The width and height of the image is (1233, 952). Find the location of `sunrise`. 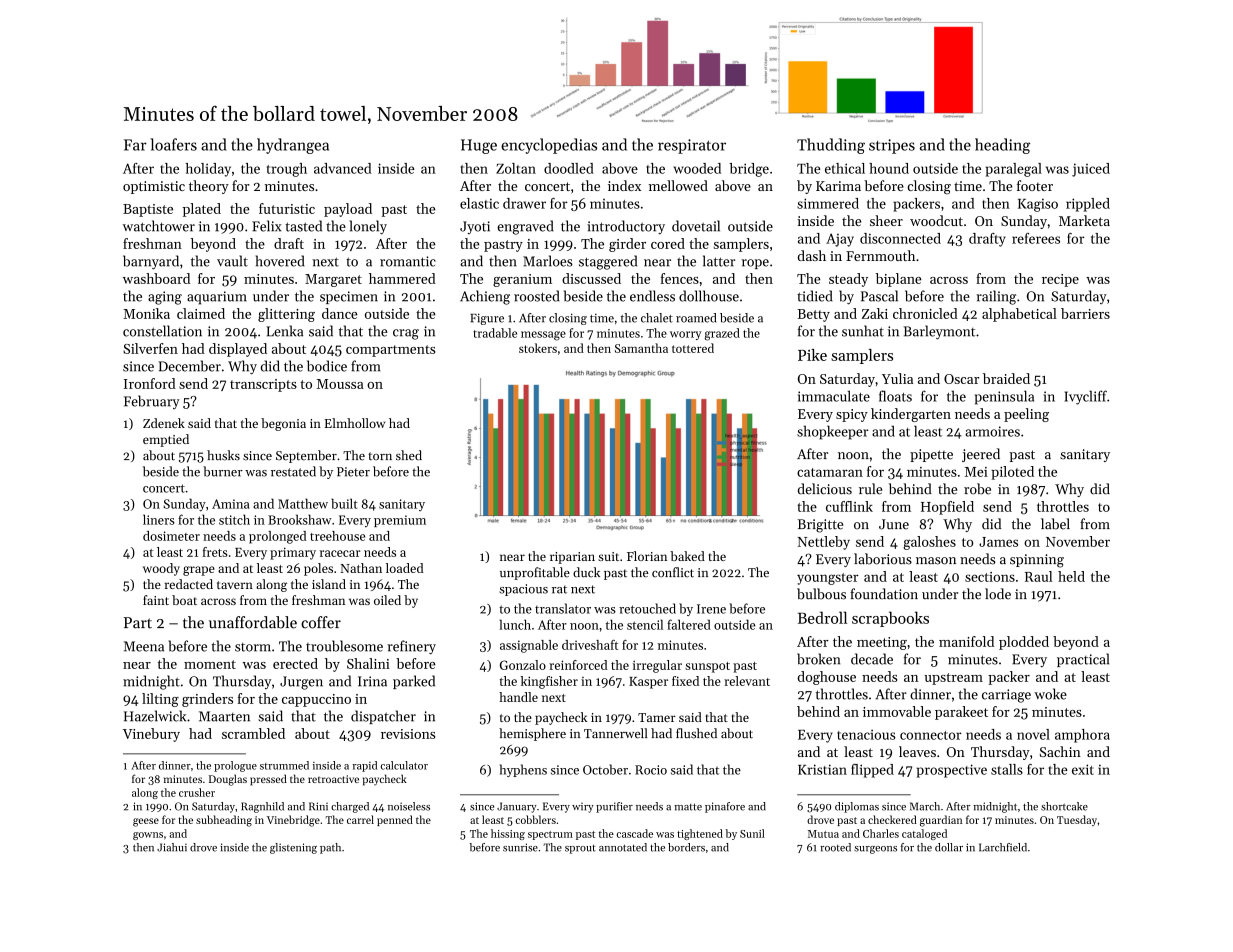

sunrise is located at coordinates (520, 847).
